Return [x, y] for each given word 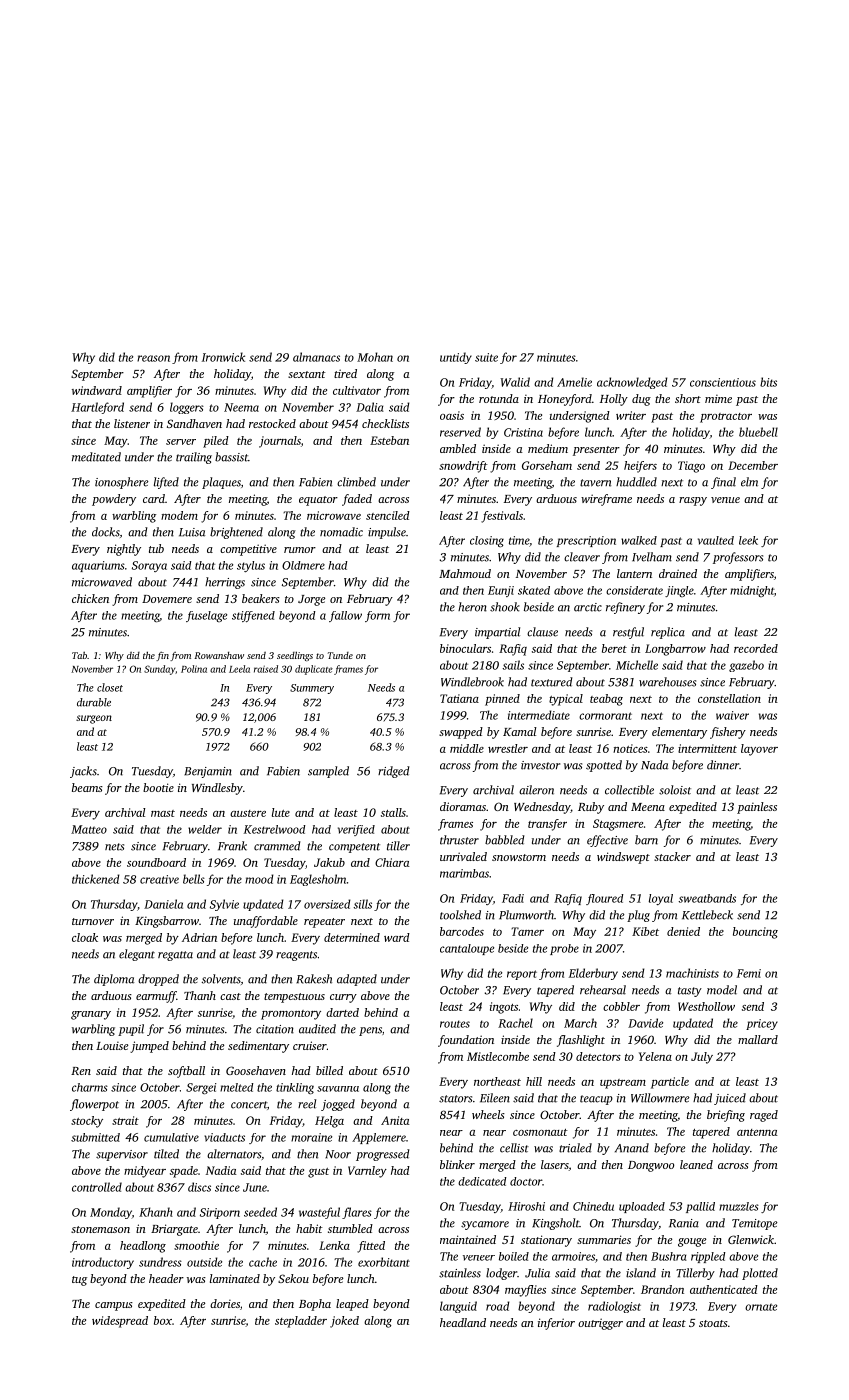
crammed [277, 846]
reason [153, 358]
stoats [713, 1323]
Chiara [392, 862]
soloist [675, 790]
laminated [235, 1278]
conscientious [723, 382]
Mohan [375, 357]
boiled [514, 1256]
